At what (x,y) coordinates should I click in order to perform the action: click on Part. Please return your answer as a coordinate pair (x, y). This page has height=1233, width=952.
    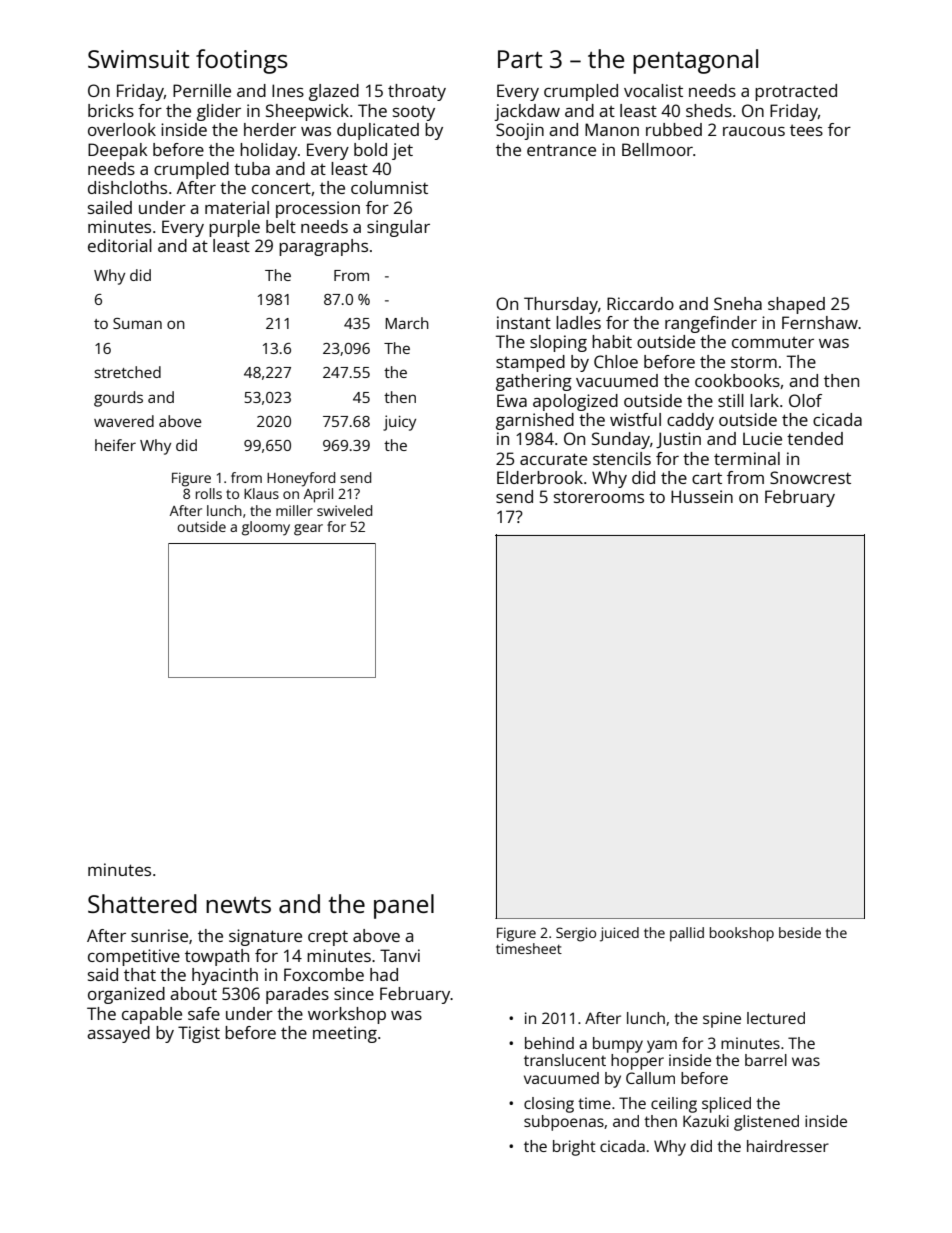
    Looking at the image, I should click on (520, 59).
